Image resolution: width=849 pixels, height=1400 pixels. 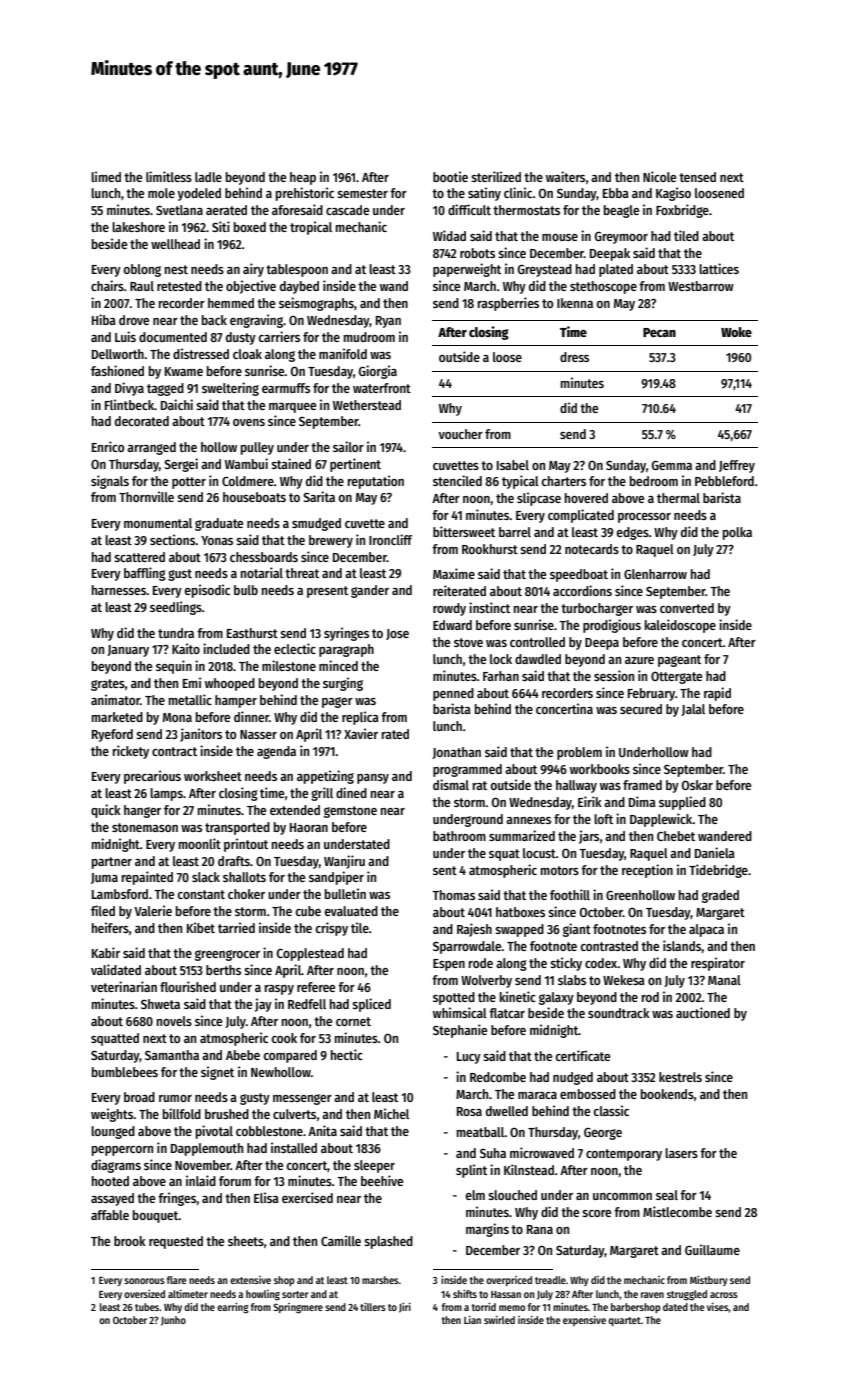 What do you see at coordinates (453, 694) in the screenshot?
I see `penned` at bounding box center [453, 694].
